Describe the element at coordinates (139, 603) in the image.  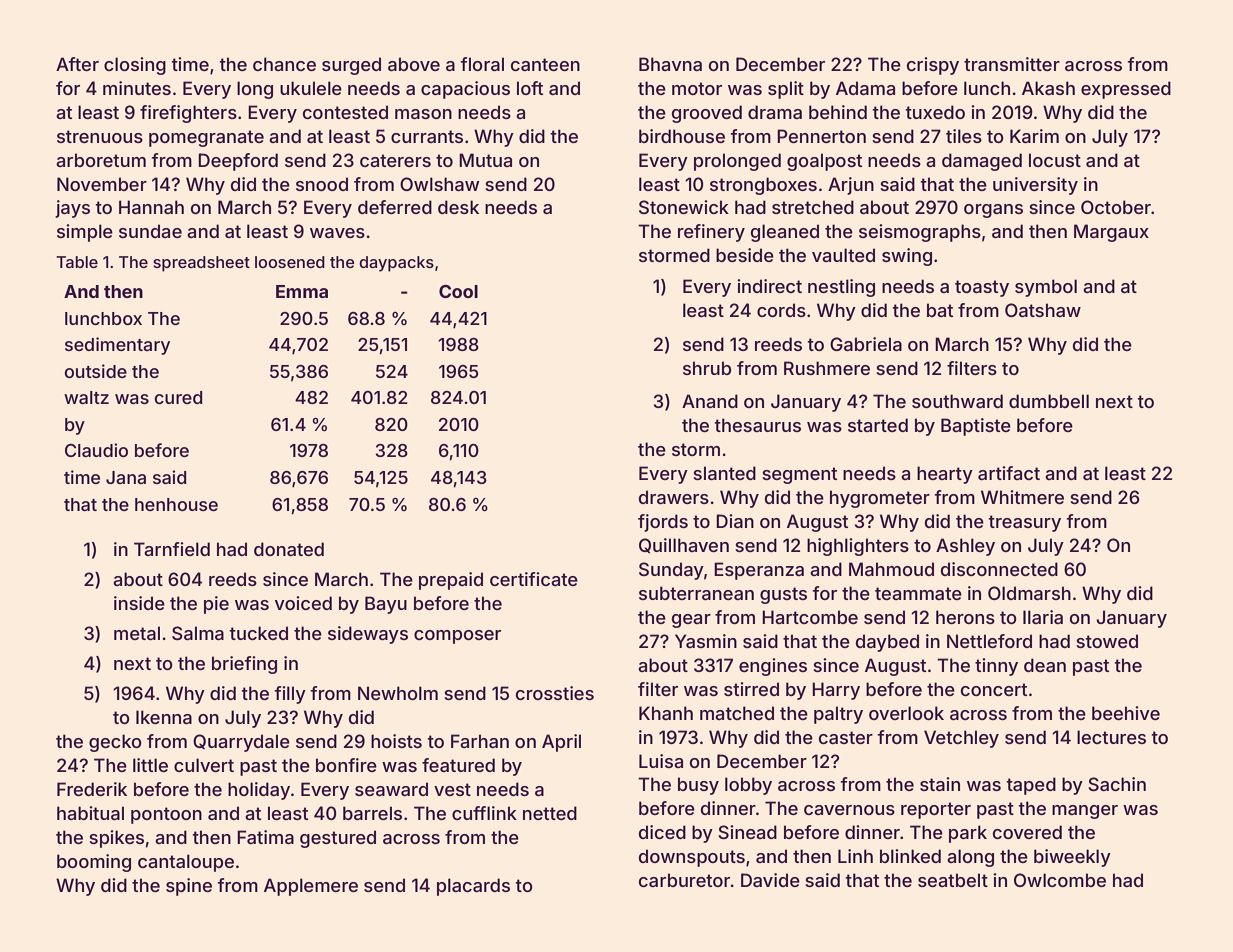
I see `inside` at that location.
